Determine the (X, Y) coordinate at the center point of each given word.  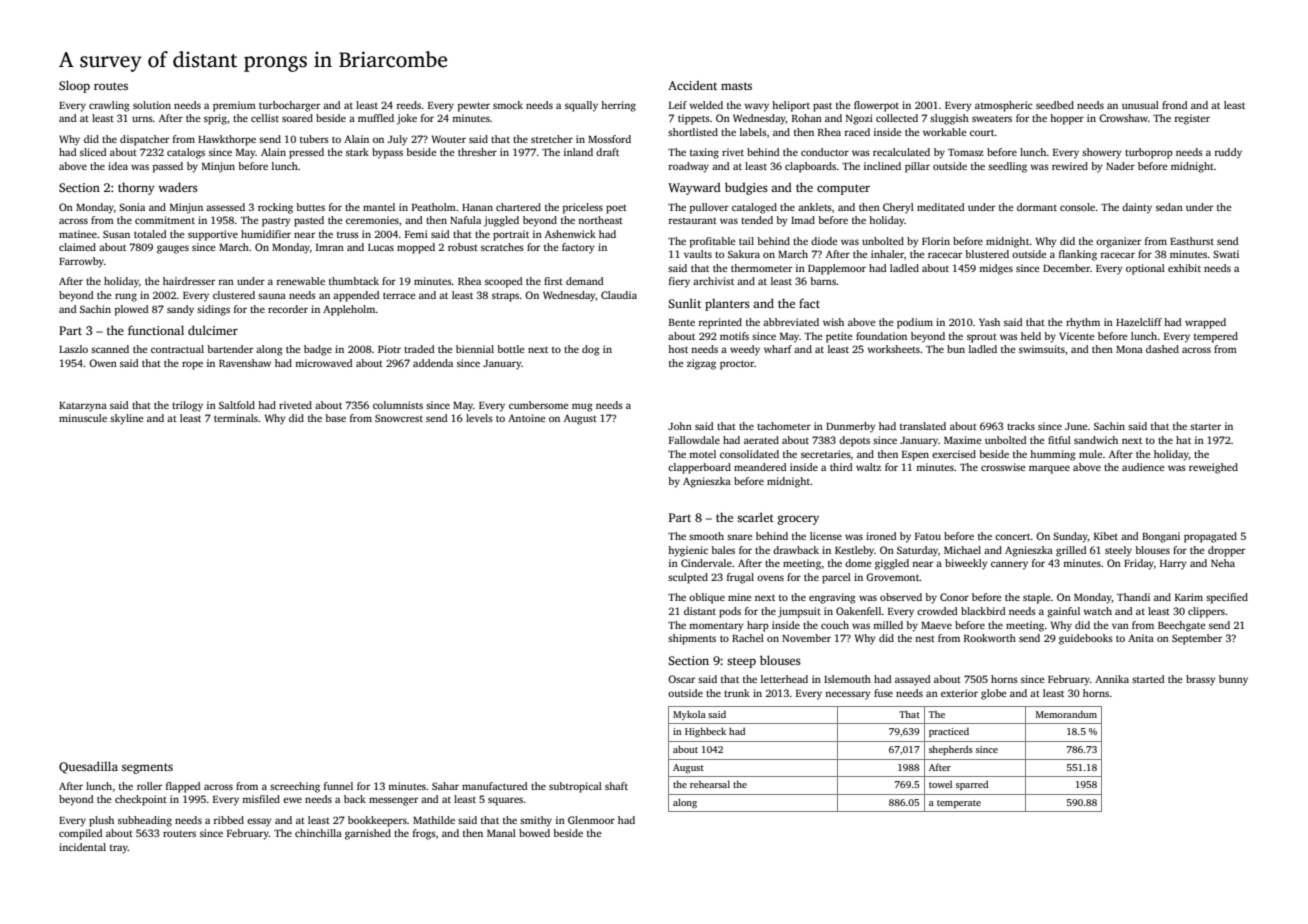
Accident (692, 85)
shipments (692, 639)
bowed (534, 833)
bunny (1233, 680)
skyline (127, 419)
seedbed (1055, 105)
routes (111, 86)
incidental (82, 847)
